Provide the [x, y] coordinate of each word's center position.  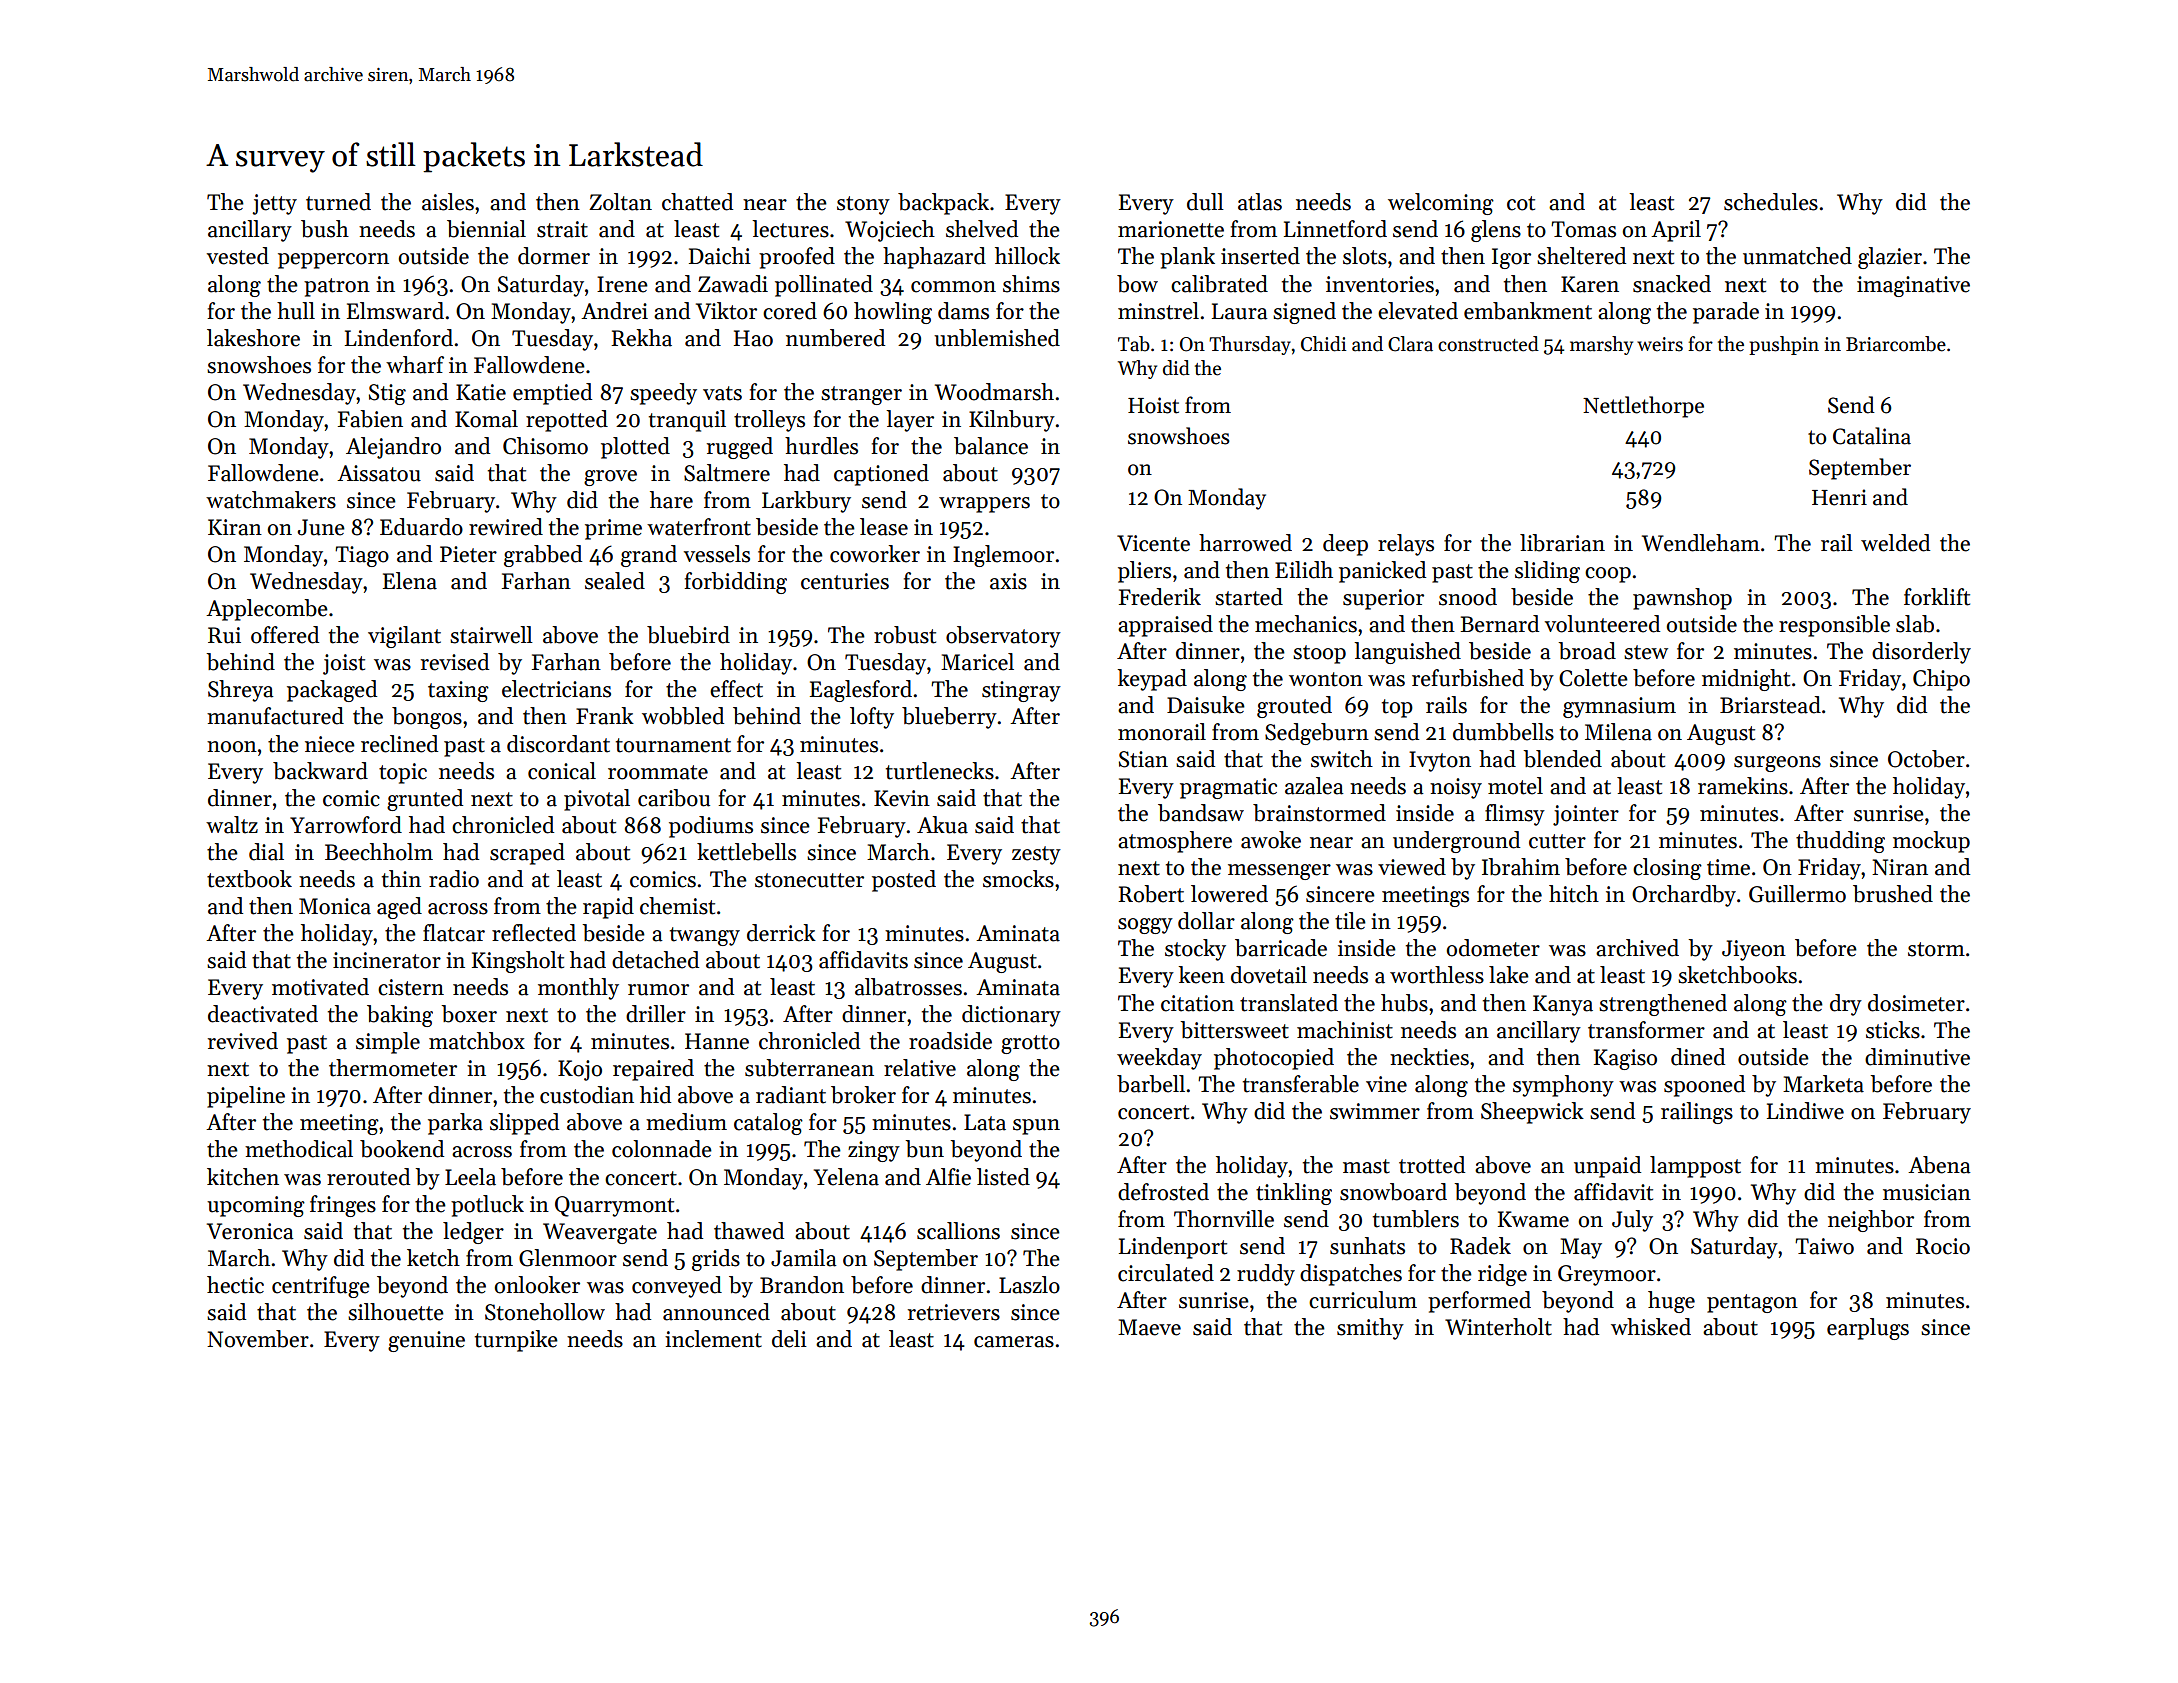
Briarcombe [1896, 344]
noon [232, 747]
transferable [1301, 1084]
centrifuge [321, 1287]
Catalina [1872, 436]
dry [1846, 1005]
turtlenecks [940, 771]
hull [296, 311]
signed [1304, 313]
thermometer [393, 1068]
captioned [881, 475]
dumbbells [1503, 732]
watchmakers [271, 500]
